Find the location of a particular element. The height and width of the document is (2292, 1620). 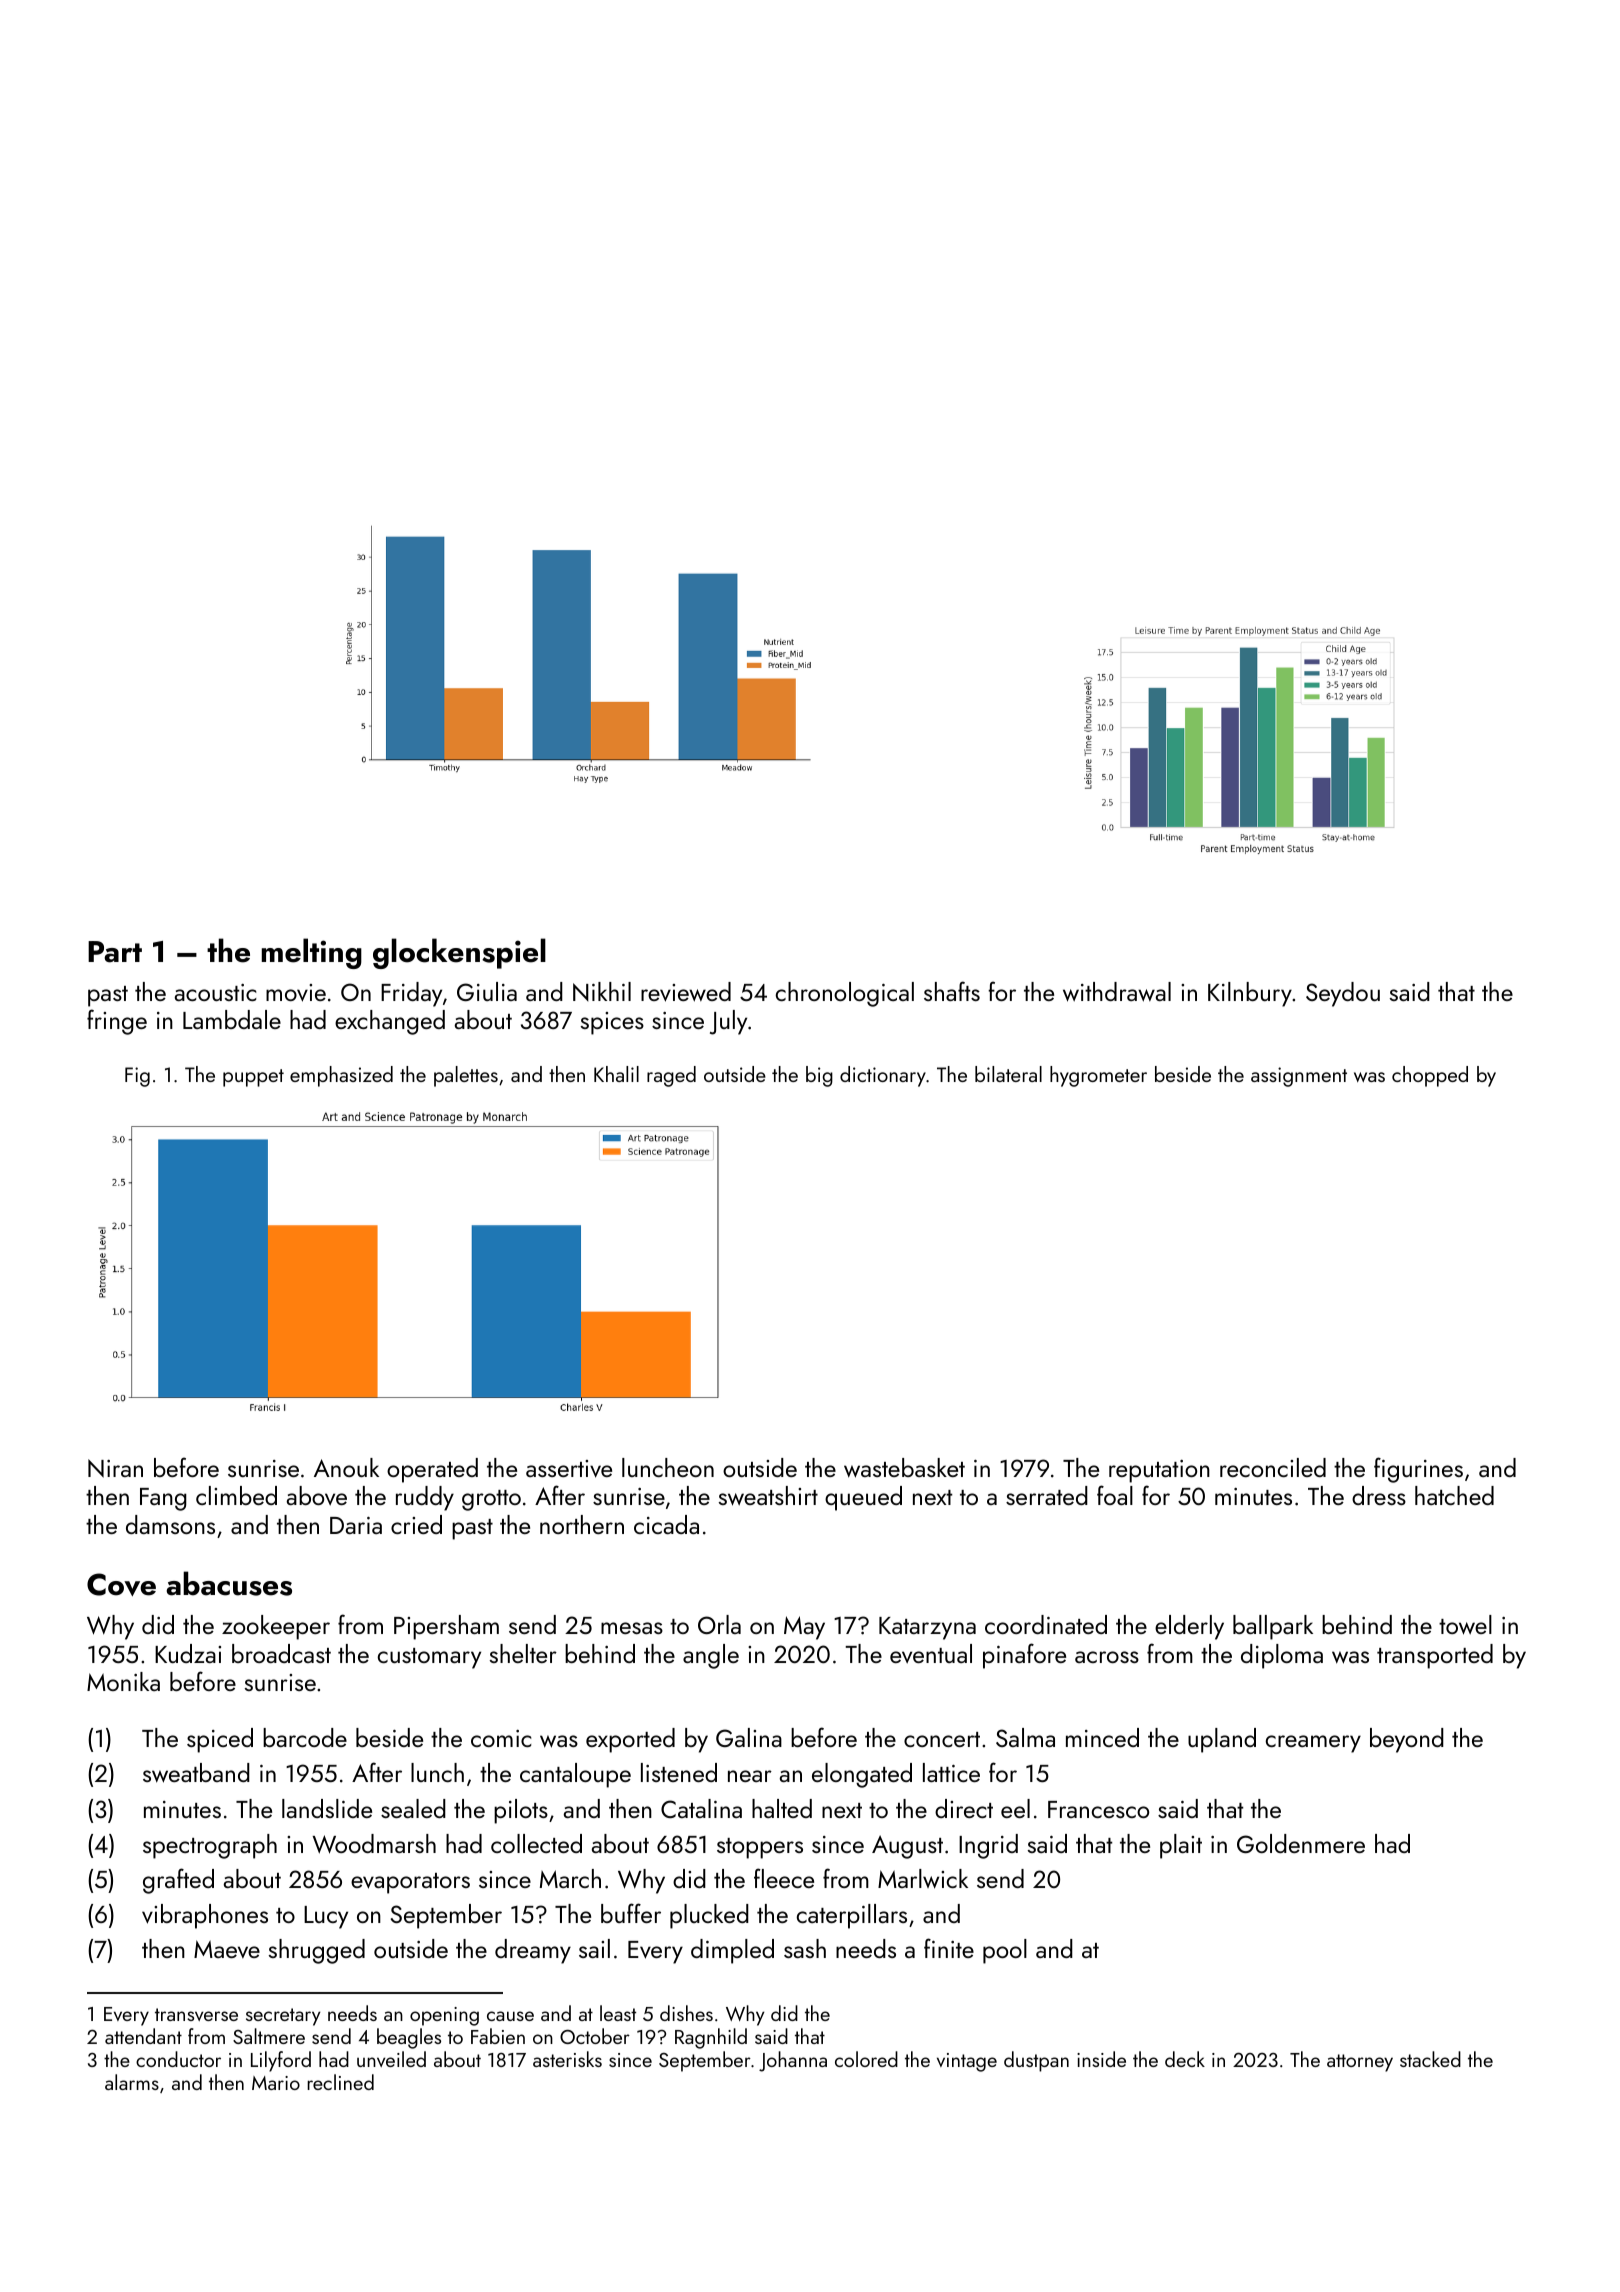

wastebasket is located at coordinates (904, 1468).
